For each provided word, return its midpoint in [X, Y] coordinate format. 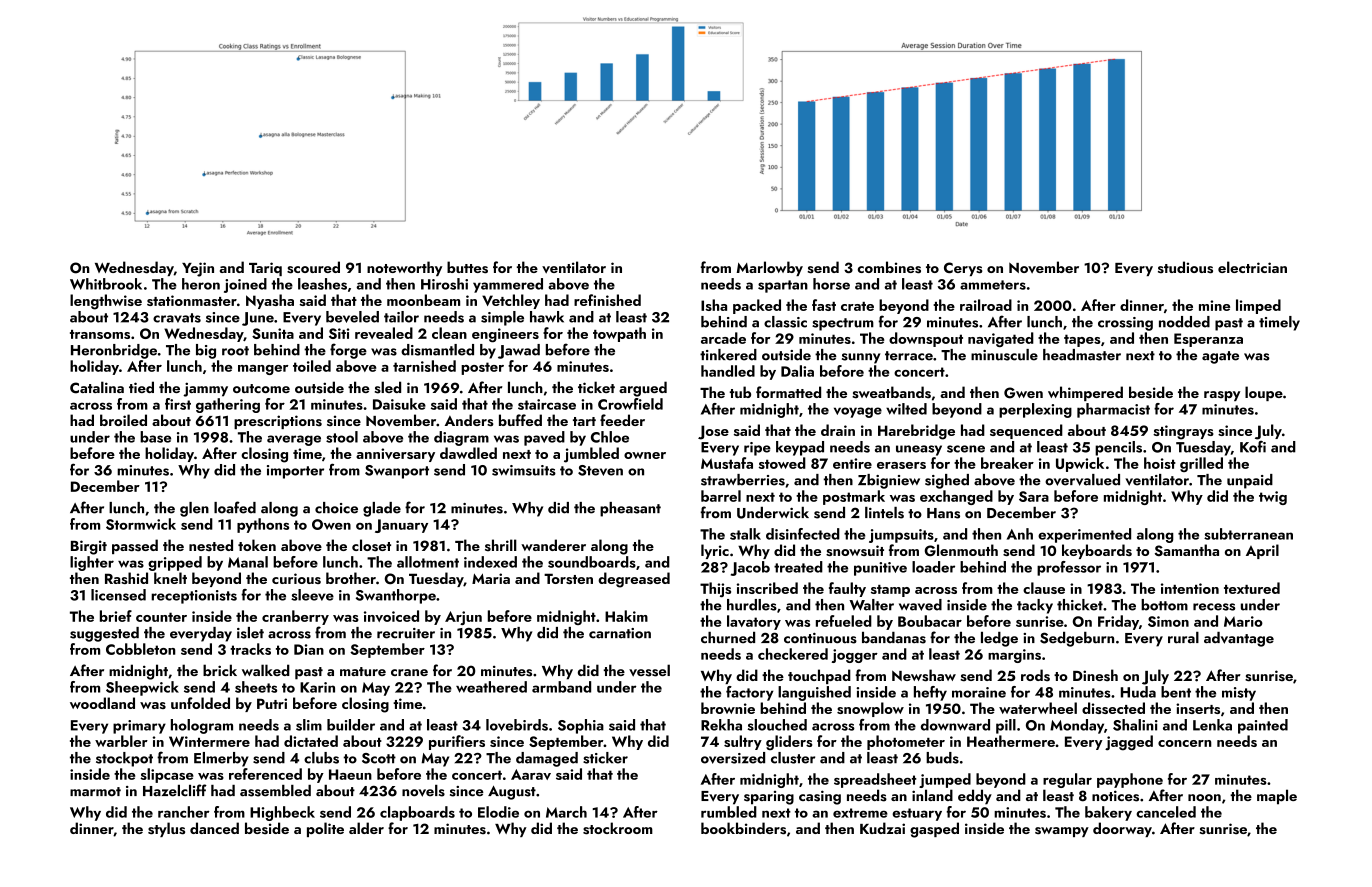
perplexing [1035, 410]
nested [211, 545]
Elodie [498, 812]
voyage [858, 412]
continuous [820, 638]
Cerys [963, 269]
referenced [265, 774]
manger [263, 370]
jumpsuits [901, 536]
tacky [1035, 606]
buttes [467, 267]
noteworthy [404, 268]
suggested [104, 634]
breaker [1007, 463]
